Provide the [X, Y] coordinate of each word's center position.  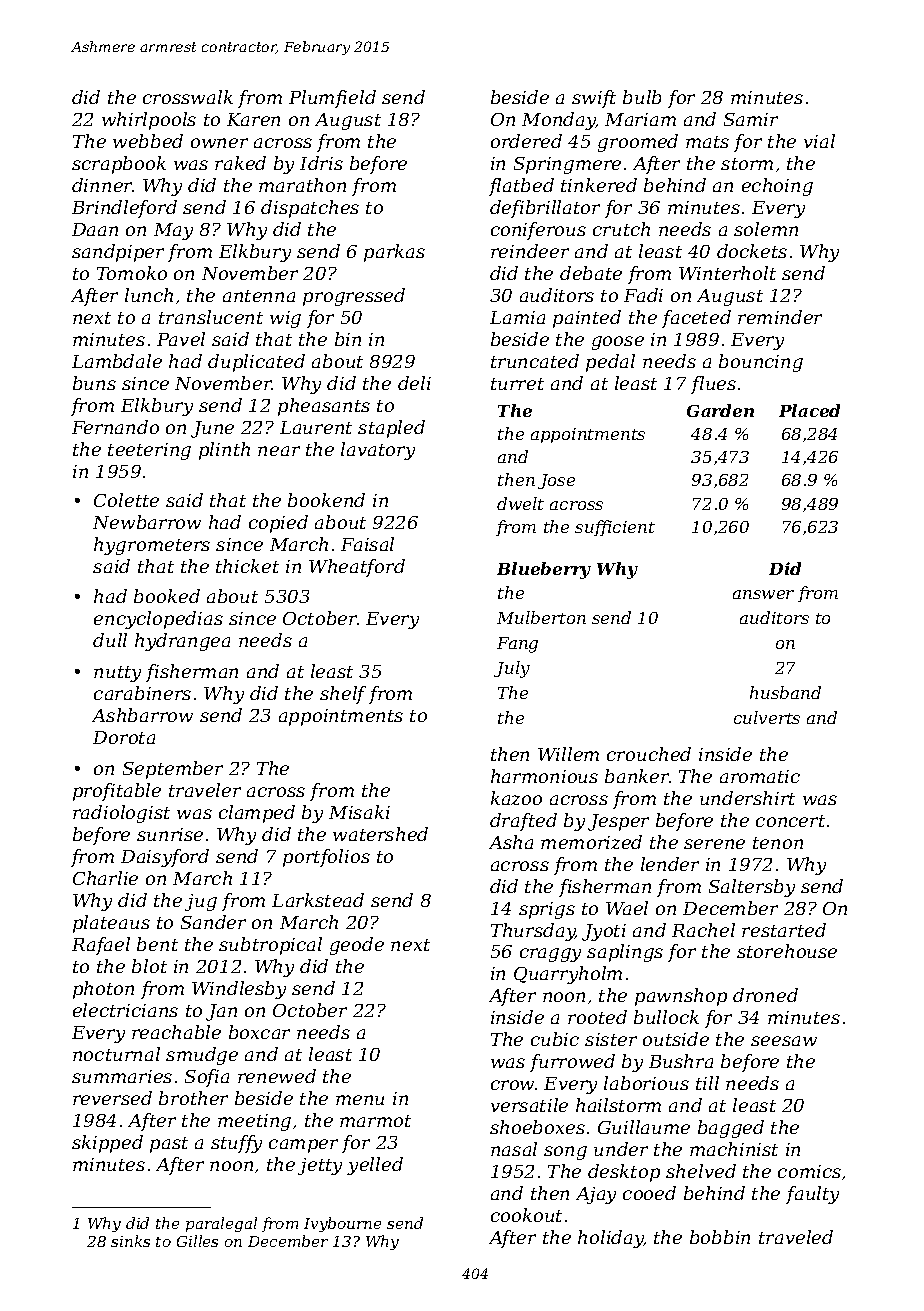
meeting [254, 1122]
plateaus [111, 924]
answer [763, 594]
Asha [511, 842]
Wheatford [357, 568]
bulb [642, 97]
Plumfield [332, 99]
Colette [126, 500]
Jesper [618, 822]
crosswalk [188, 97]
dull [110, 640]
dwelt [520, 503]
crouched [649, 754]
